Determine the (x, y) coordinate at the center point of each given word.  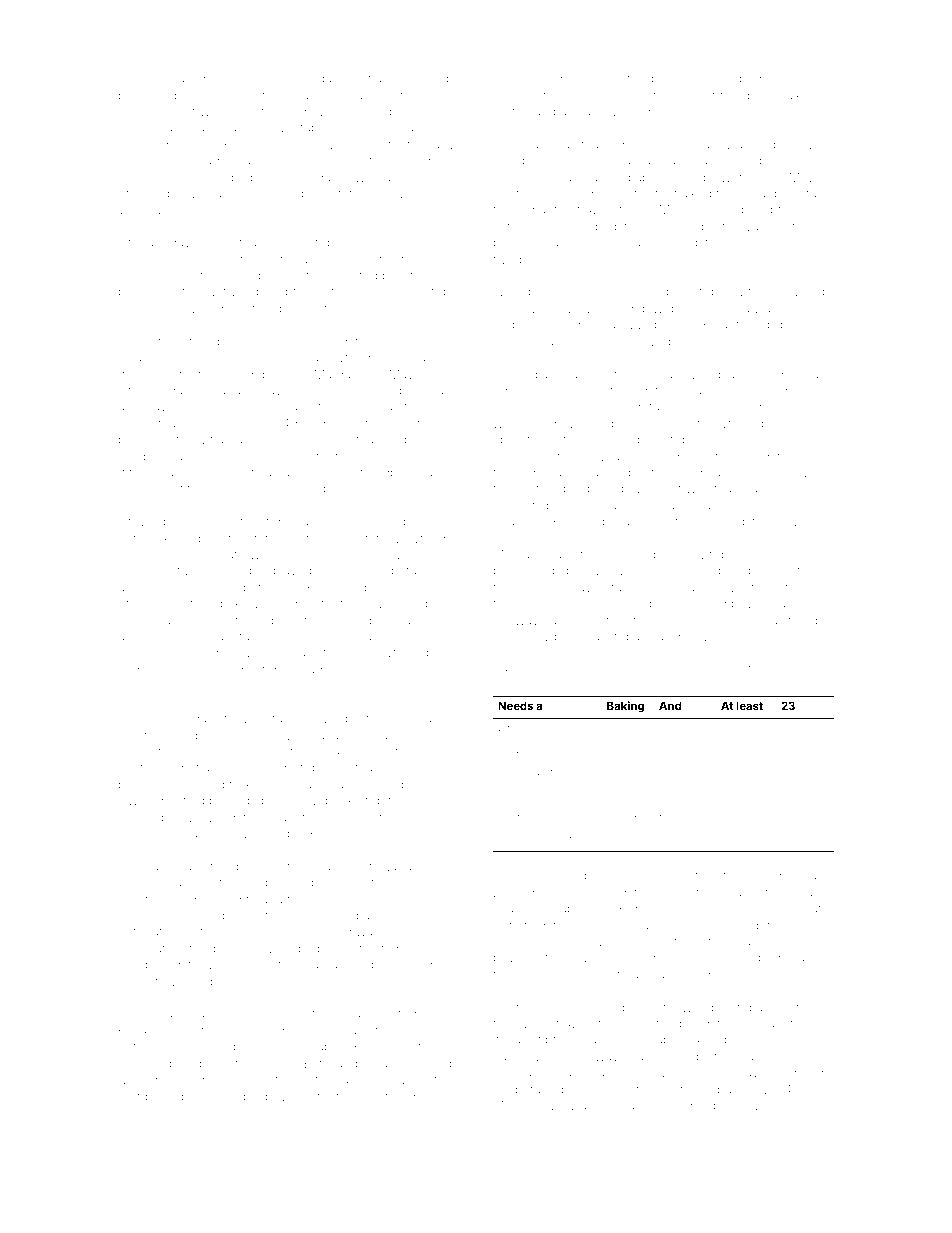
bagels (217, 162)
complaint (147, 1047)
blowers (726, 177)
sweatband (272, 472)
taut (448, 587)
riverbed (517, 259)
